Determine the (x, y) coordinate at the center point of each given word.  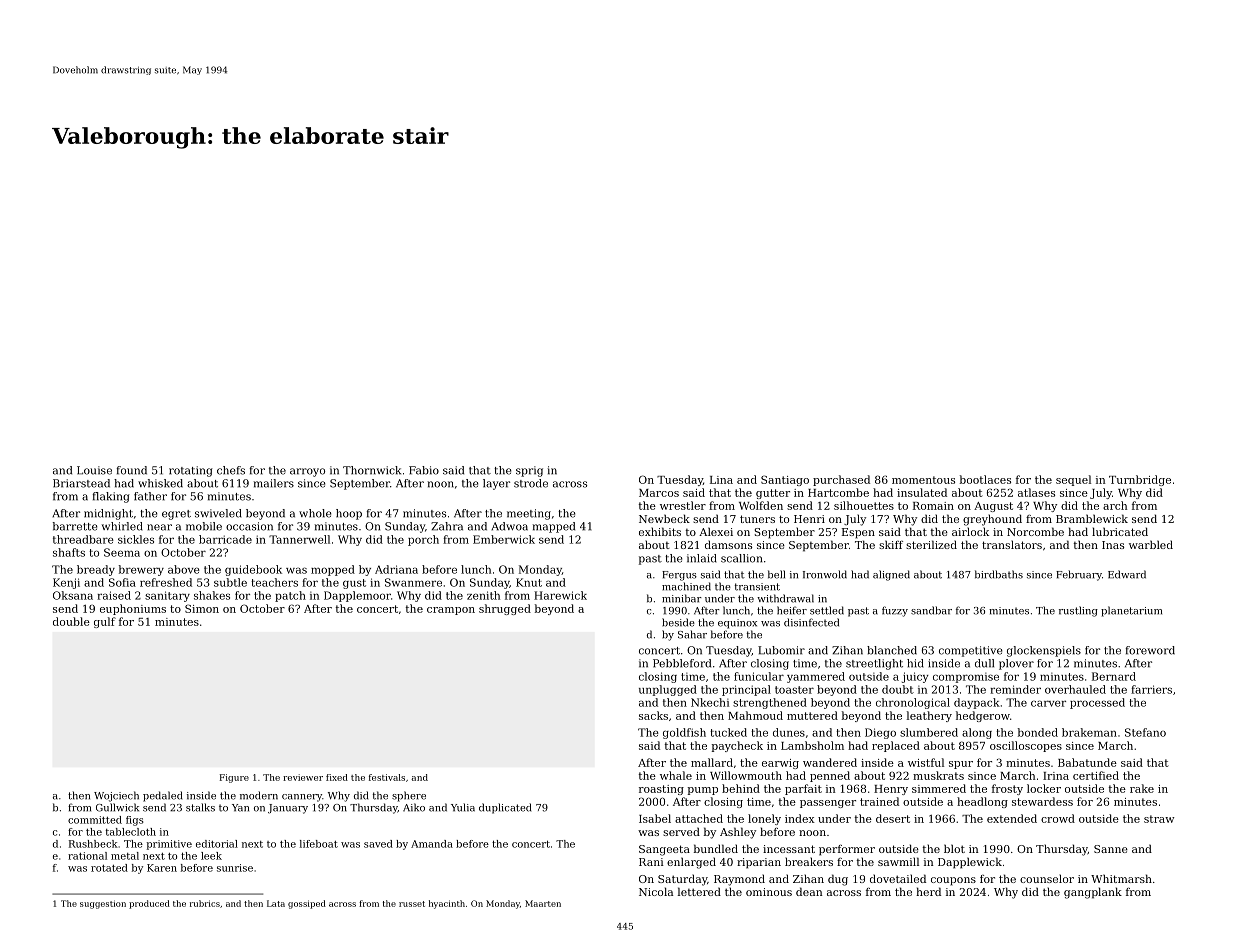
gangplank (1093, 893)
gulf (105, 622)
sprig (529, 471)
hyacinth (447, 904)
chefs (231, 470)
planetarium (1131, 611)
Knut (529, 582)
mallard (712, 762)
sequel (1073, 480)
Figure (234, 778)
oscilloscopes (1026, 746)
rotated (109, 868)
